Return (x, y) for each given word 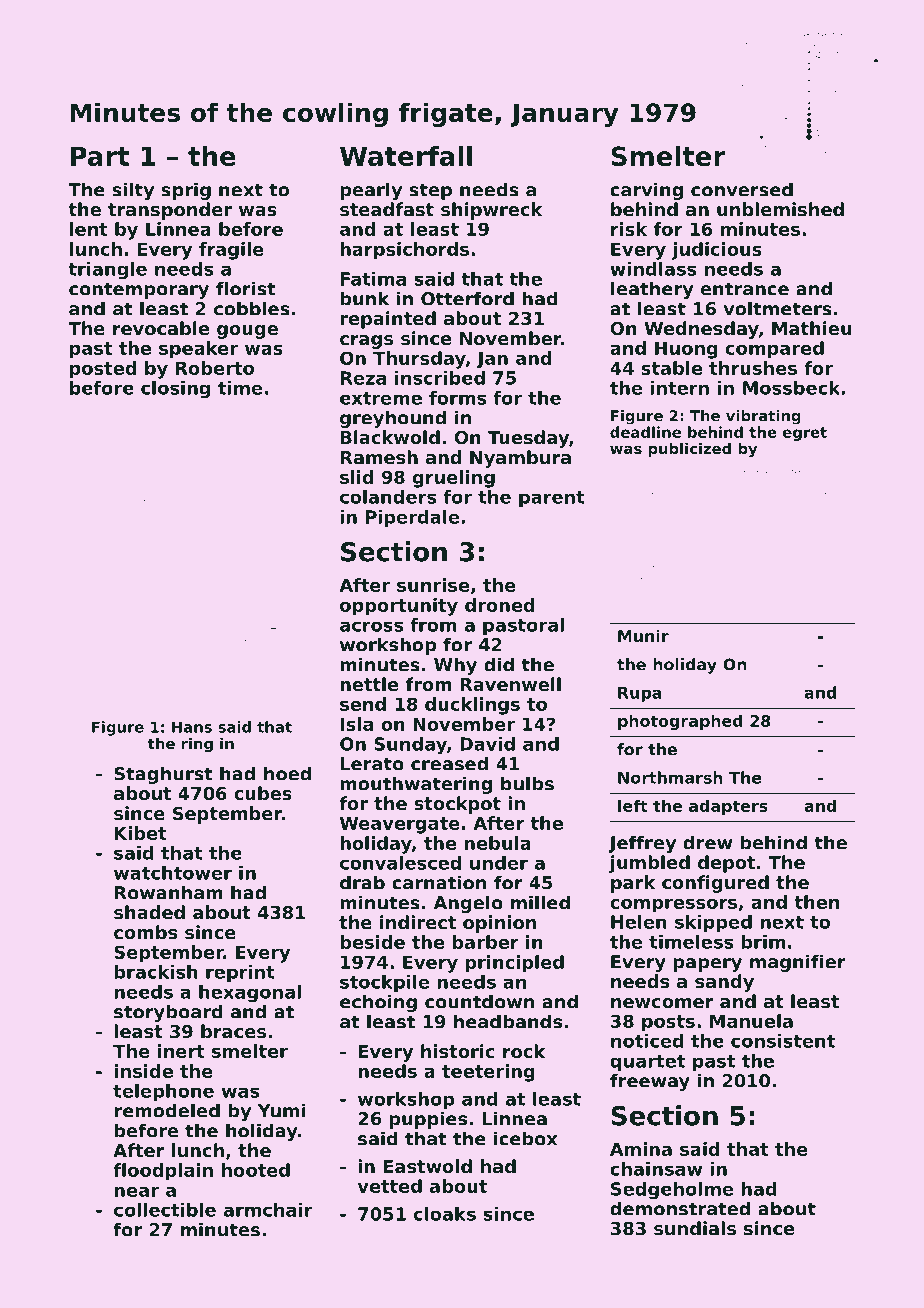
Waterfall (406, 156)
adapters (728, 807)
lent (89, 229)
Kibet (141, 833)
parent (552, 499)
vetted (389, 1186)
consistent (783, 1041)
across (371, 626)
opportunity (399, 607)
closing (175, 390)
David (487, 744)
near (137, 1192)
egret (805, 434)
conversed (742, 189)
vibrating (763, 417)
